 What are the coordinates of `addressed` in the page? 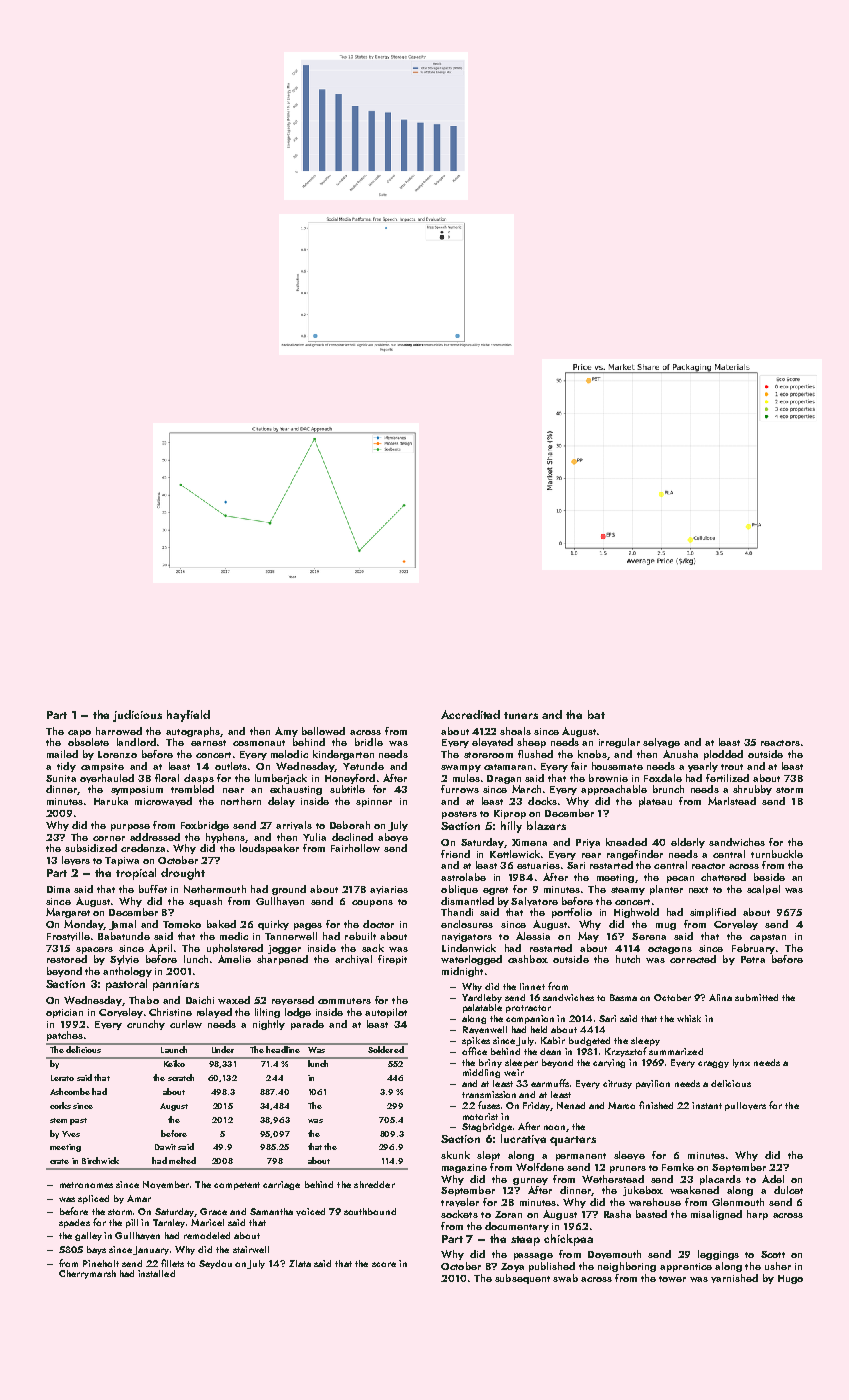 It's located at (155, 837).
